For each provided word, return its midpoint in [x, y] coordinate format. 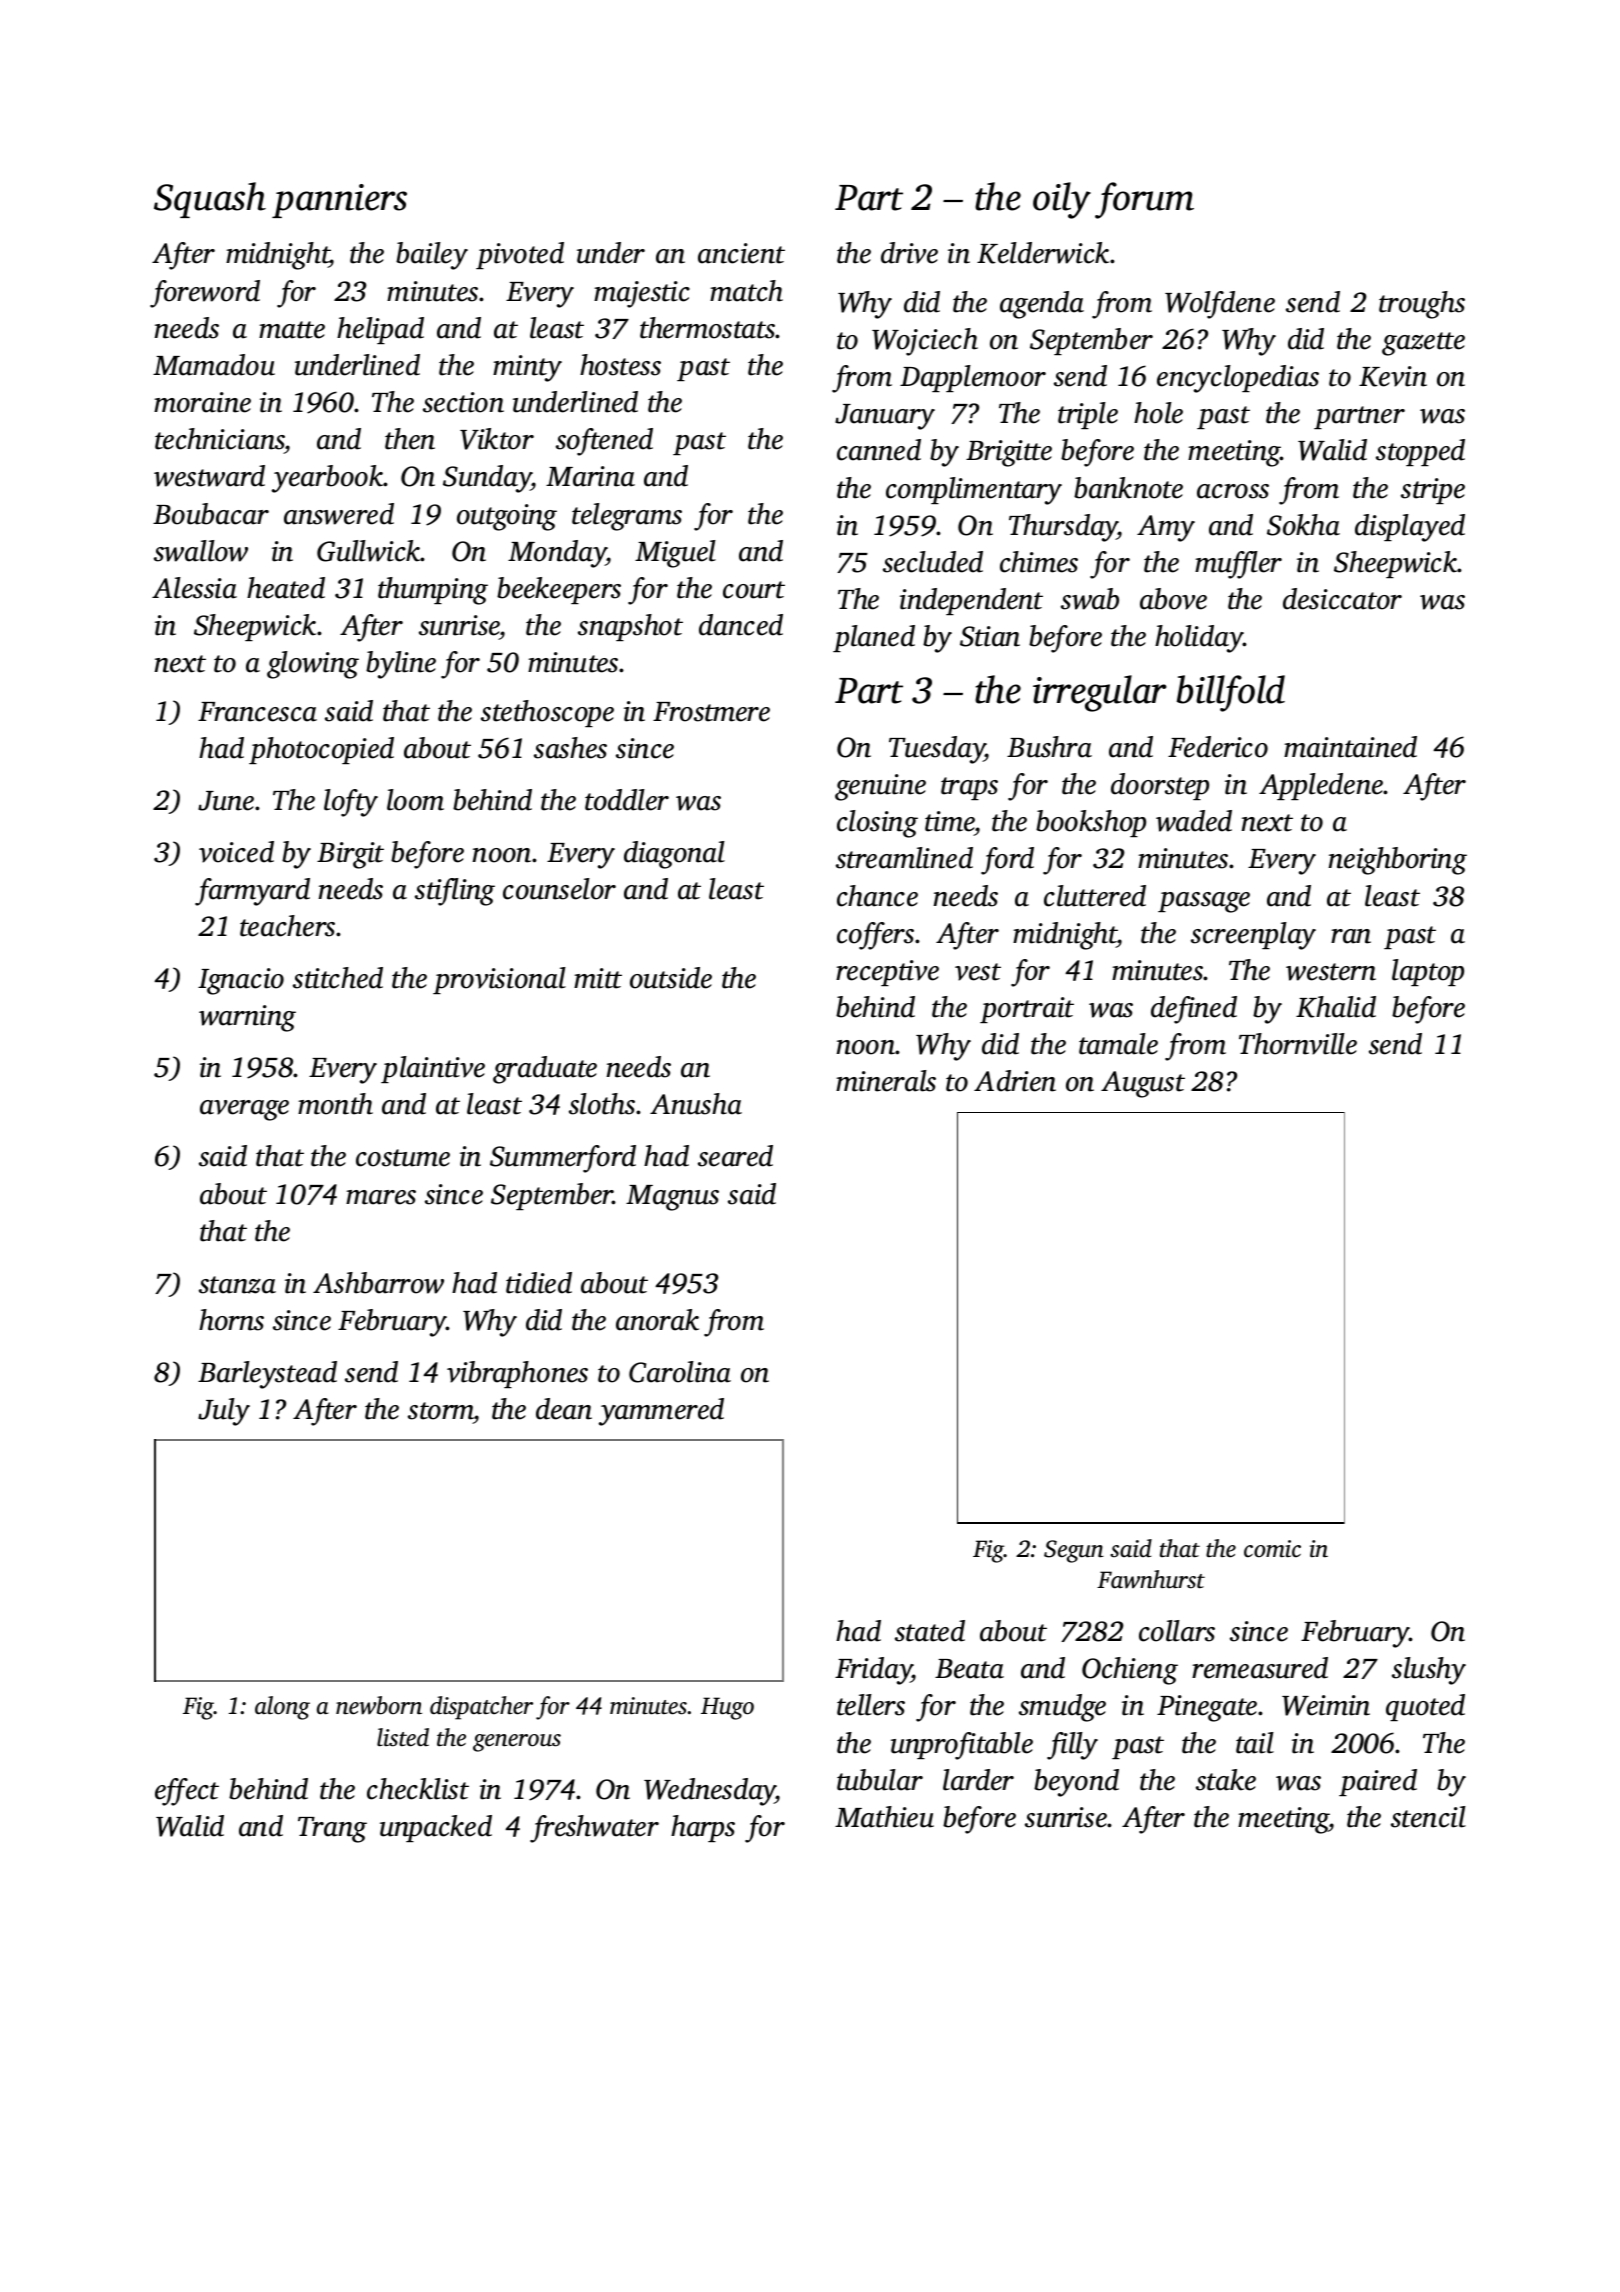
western [1331, 972]
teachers [287, 926]
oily [1062, 200]
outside [671, 978]
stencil [1428, 1817]
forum [1144, 200]
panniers [339, 201]
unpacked [436, 1828]
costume [403, 1158]
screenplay [1253, 936]
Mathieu [884, 1817]
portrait [1027, 1010]
